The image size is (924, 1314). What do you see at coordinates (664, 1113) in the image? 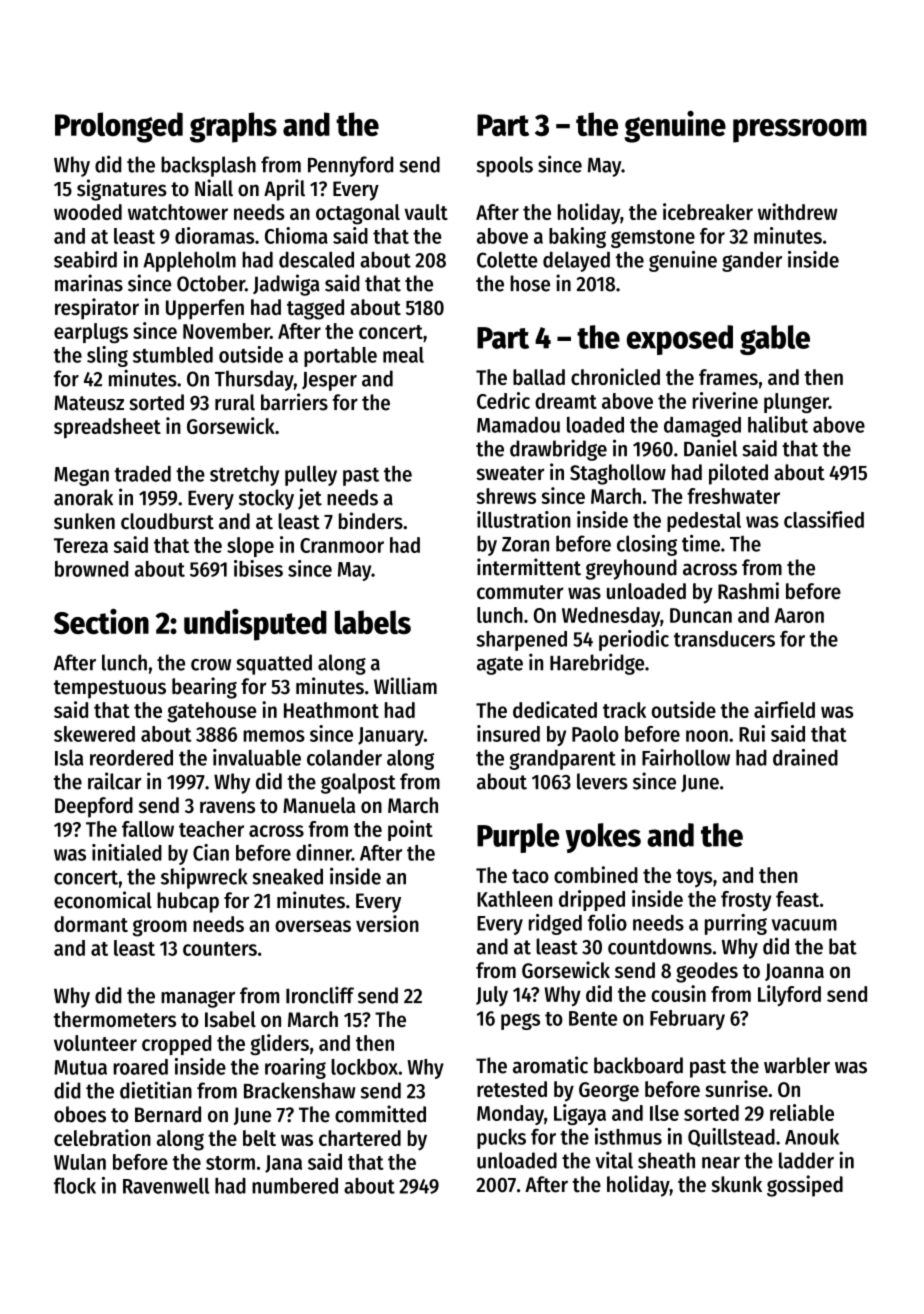
I see `Ilse` at bounding box center [664, 1113].
